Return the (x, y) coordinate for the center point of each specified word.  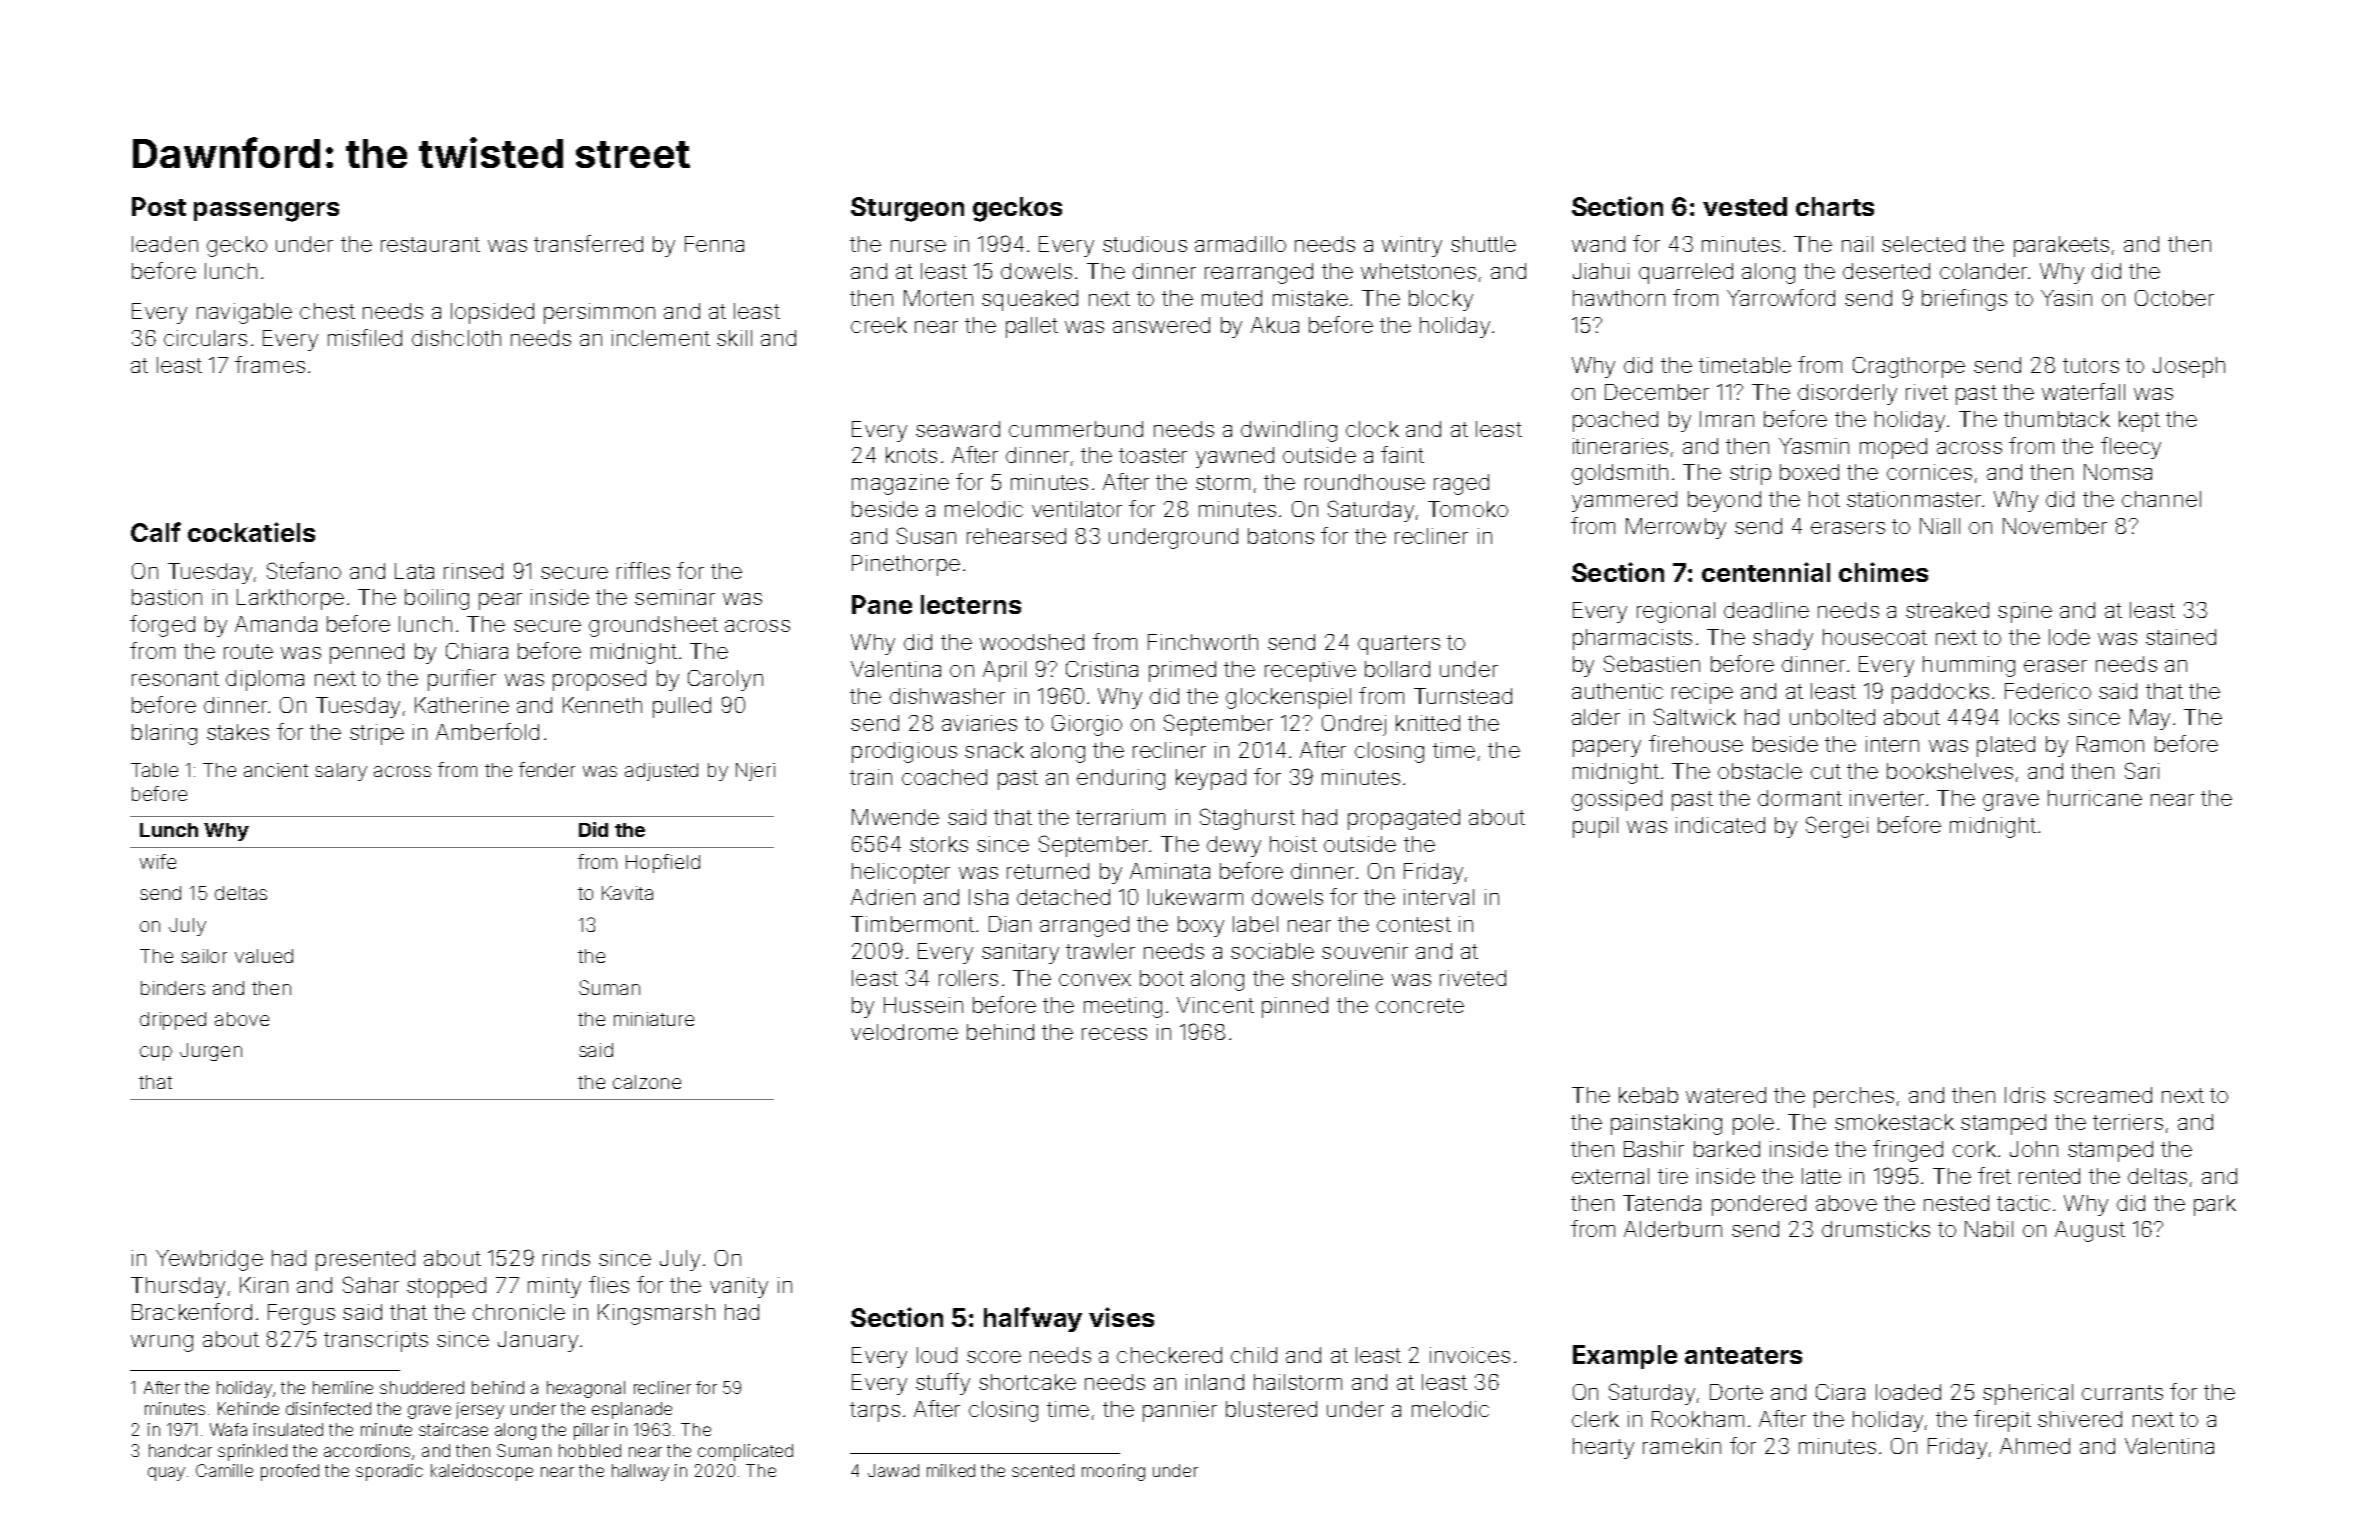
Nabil (1989, 1229)
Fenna (714, 244)
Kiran (264, 1285)
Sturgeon (907, 209)
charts (1835, 206)
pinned (1295, 1007)
